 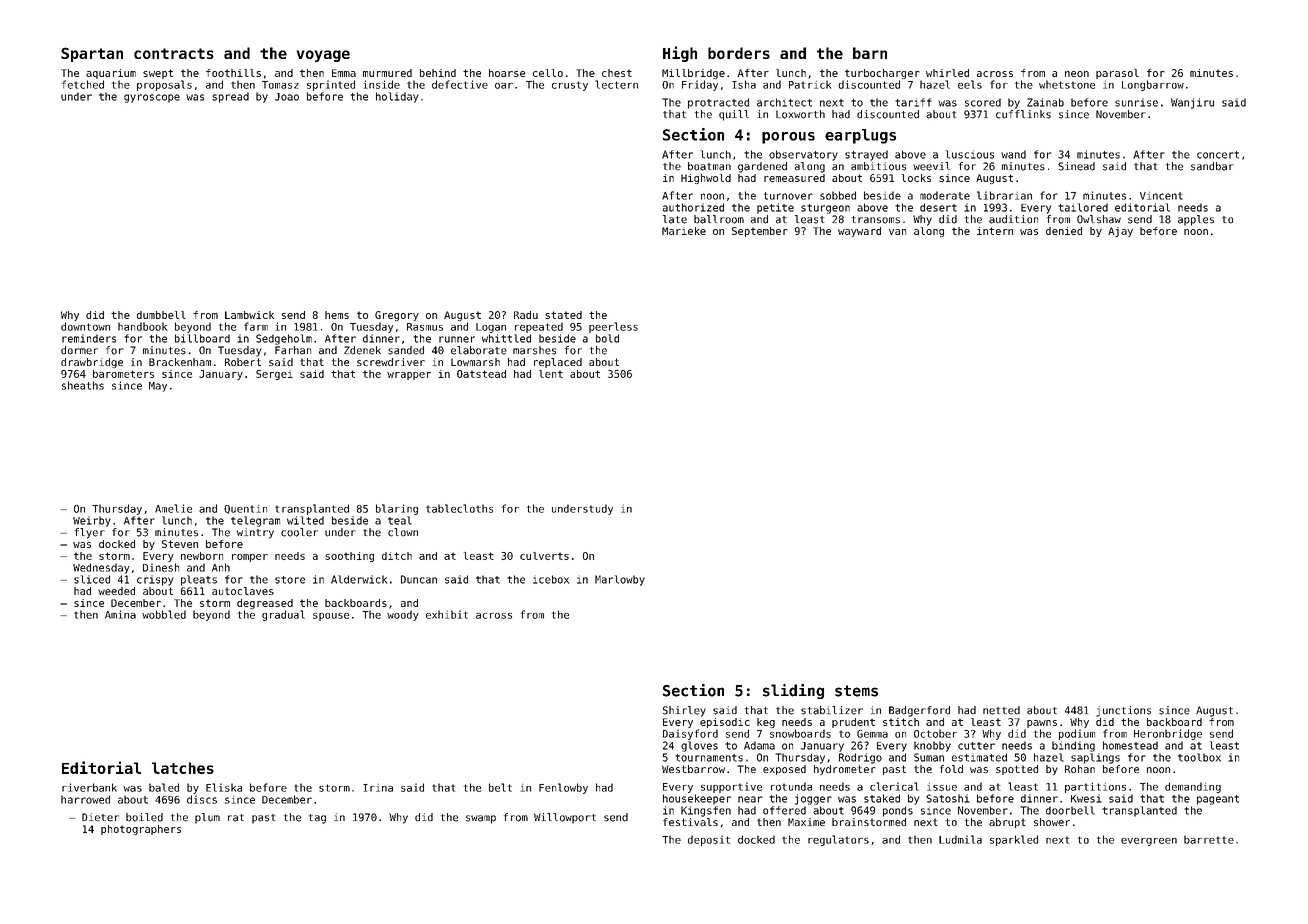 What do you see at coordinates (141, 830) in the screenshot?
I see `photographers` at bounding box center [141, 830].
